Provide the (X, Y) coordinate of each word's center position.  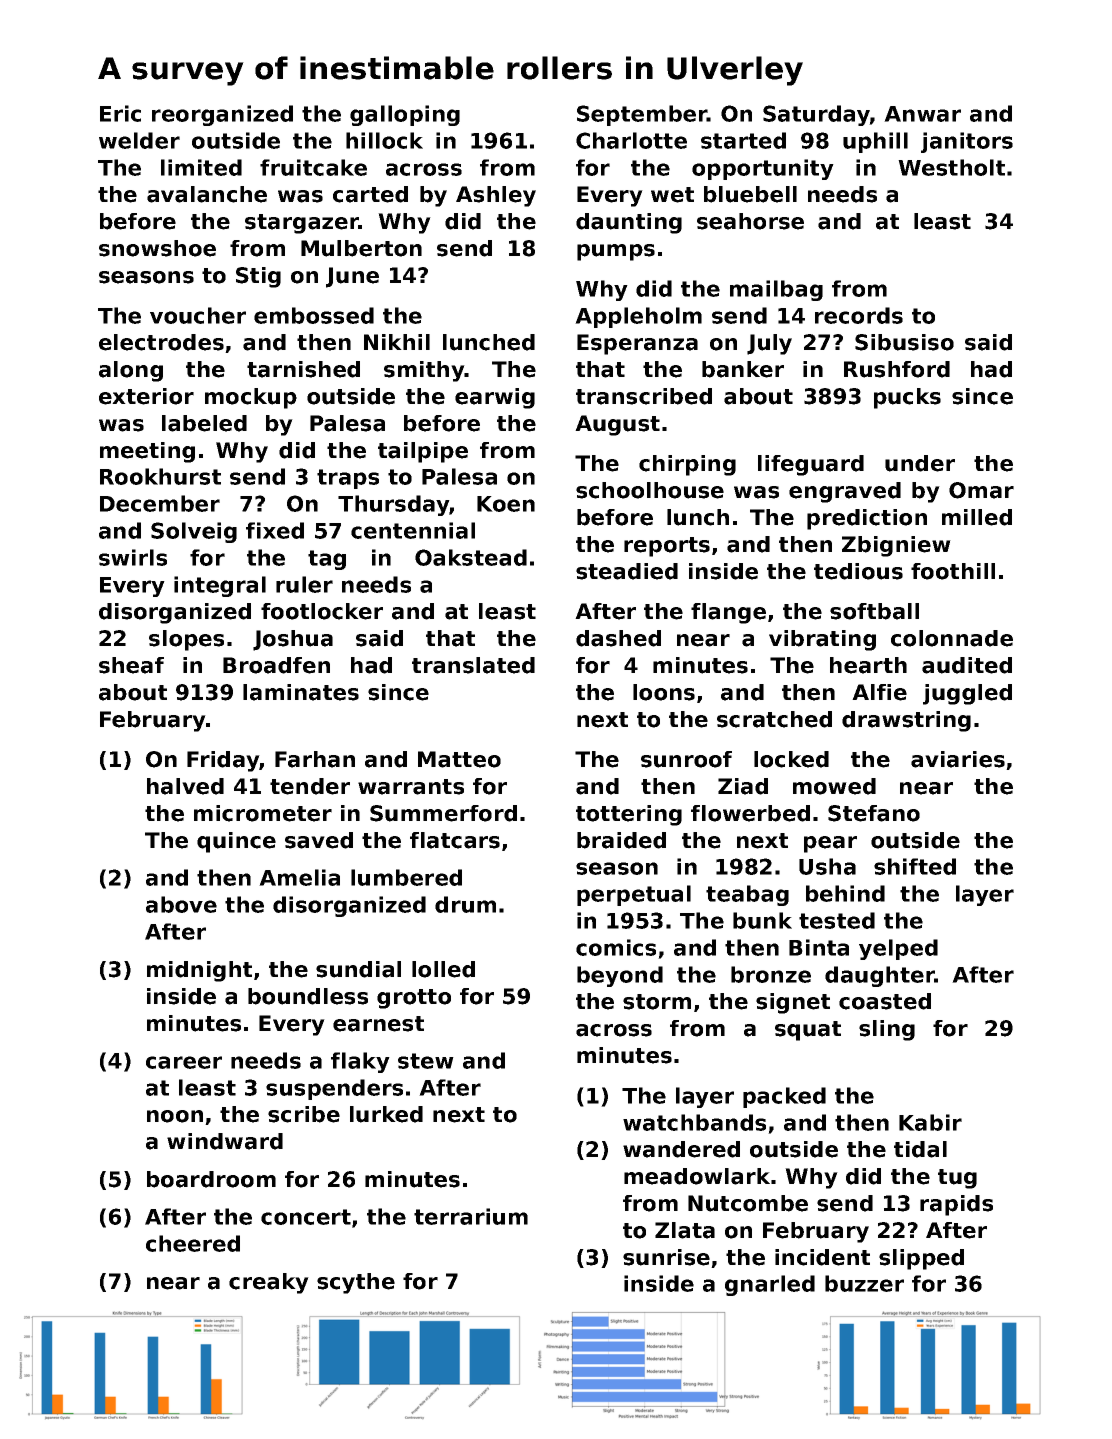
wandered (681, 1149)
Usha (827, 866)
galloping (405, 115)
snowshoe (157, 248)
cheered (193, 1243)
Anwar (922, 114)
